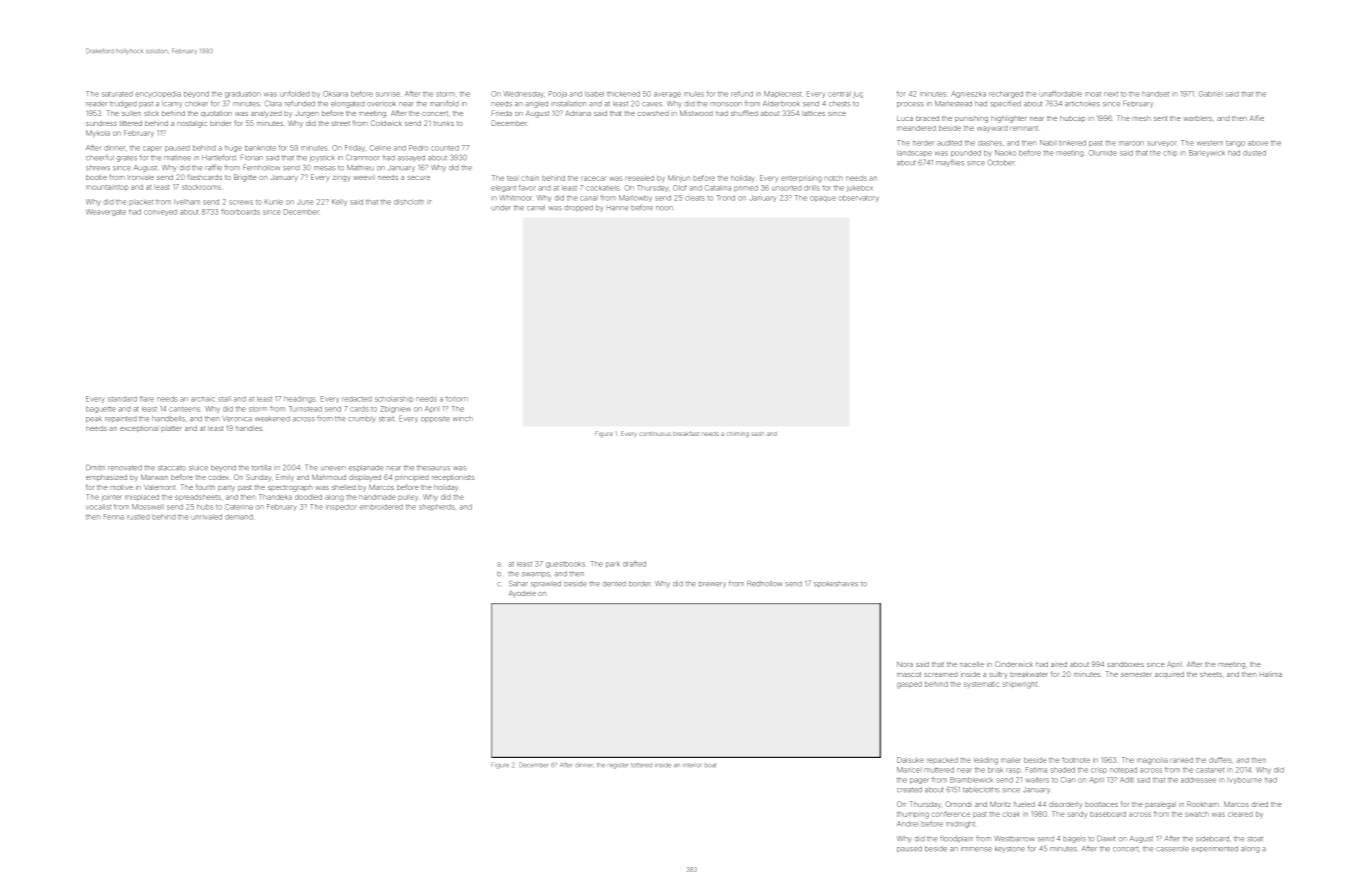  What do you see at coordinates (565, 564) in the screenshot?
I see `guestbooks` at bounding box center [565, 564].
